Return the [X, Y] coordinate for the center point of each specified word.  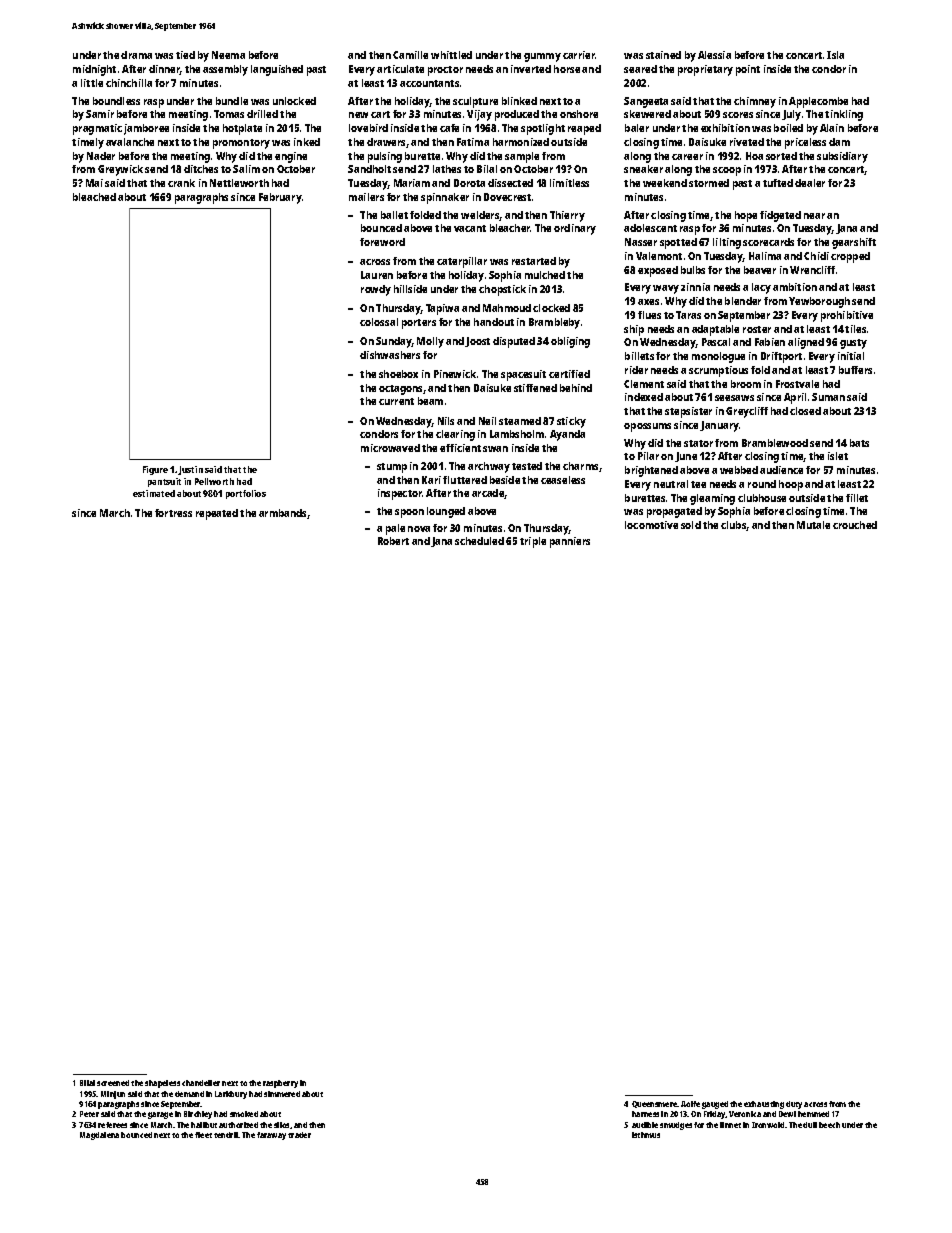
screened [113, 1083]
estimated [154, 493]
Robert [393, 541]
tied [185, 55]
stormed [709, 183]
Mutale [813, 525]
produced [517, 115]
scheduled [479, 541]
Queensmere [655, 1104]
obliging [570, 342]
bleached [94, 197]
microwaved [390, 448]
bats [859, 443]
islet [838, 456]
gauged [715, 1105]
